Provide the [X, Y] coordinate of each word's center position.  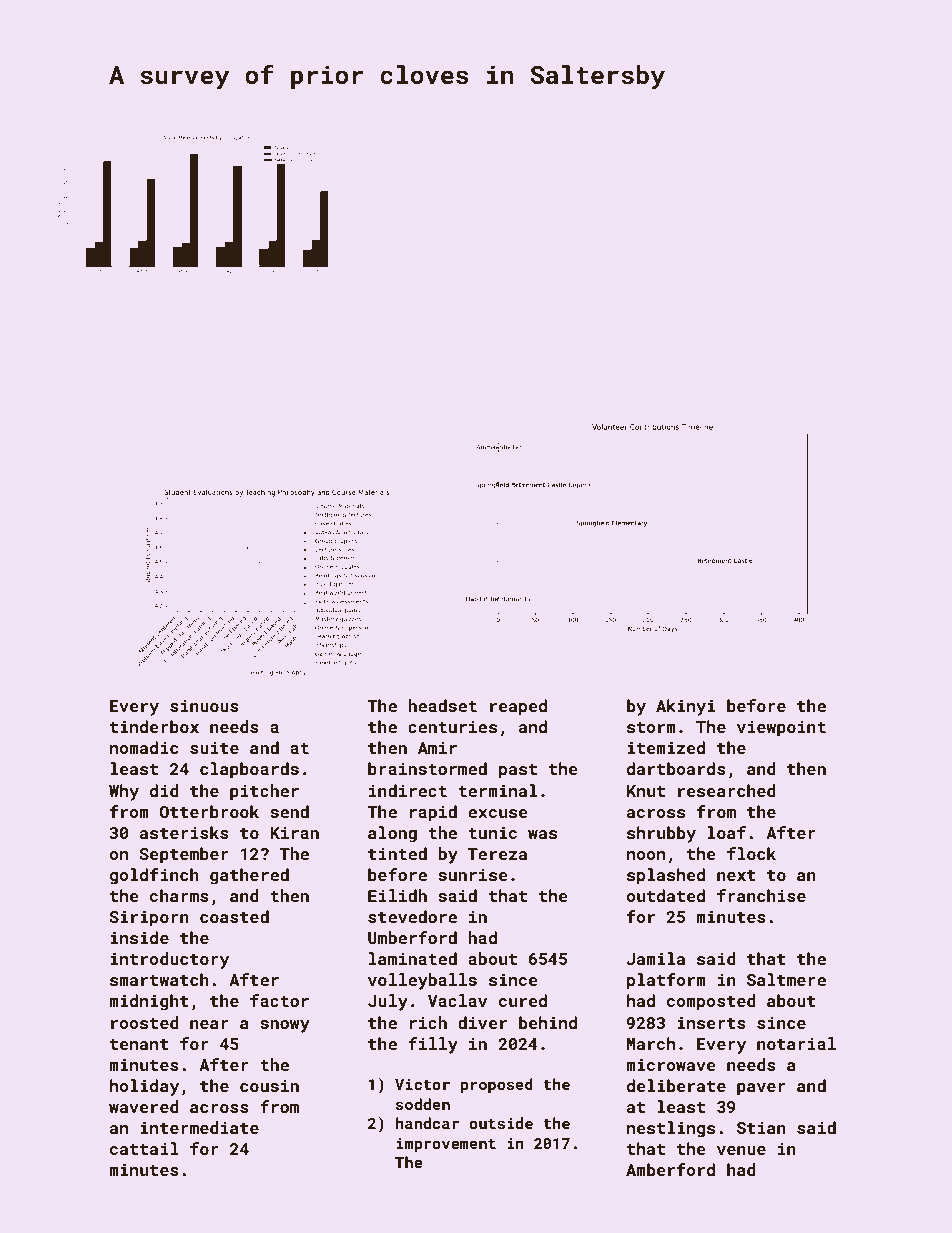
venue [741, 1150]
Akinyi [685, 707]
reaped [518, 707]
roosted [144, 1022]
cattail [144, 1148]
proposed [496, 1085]
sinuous [204, 706]
